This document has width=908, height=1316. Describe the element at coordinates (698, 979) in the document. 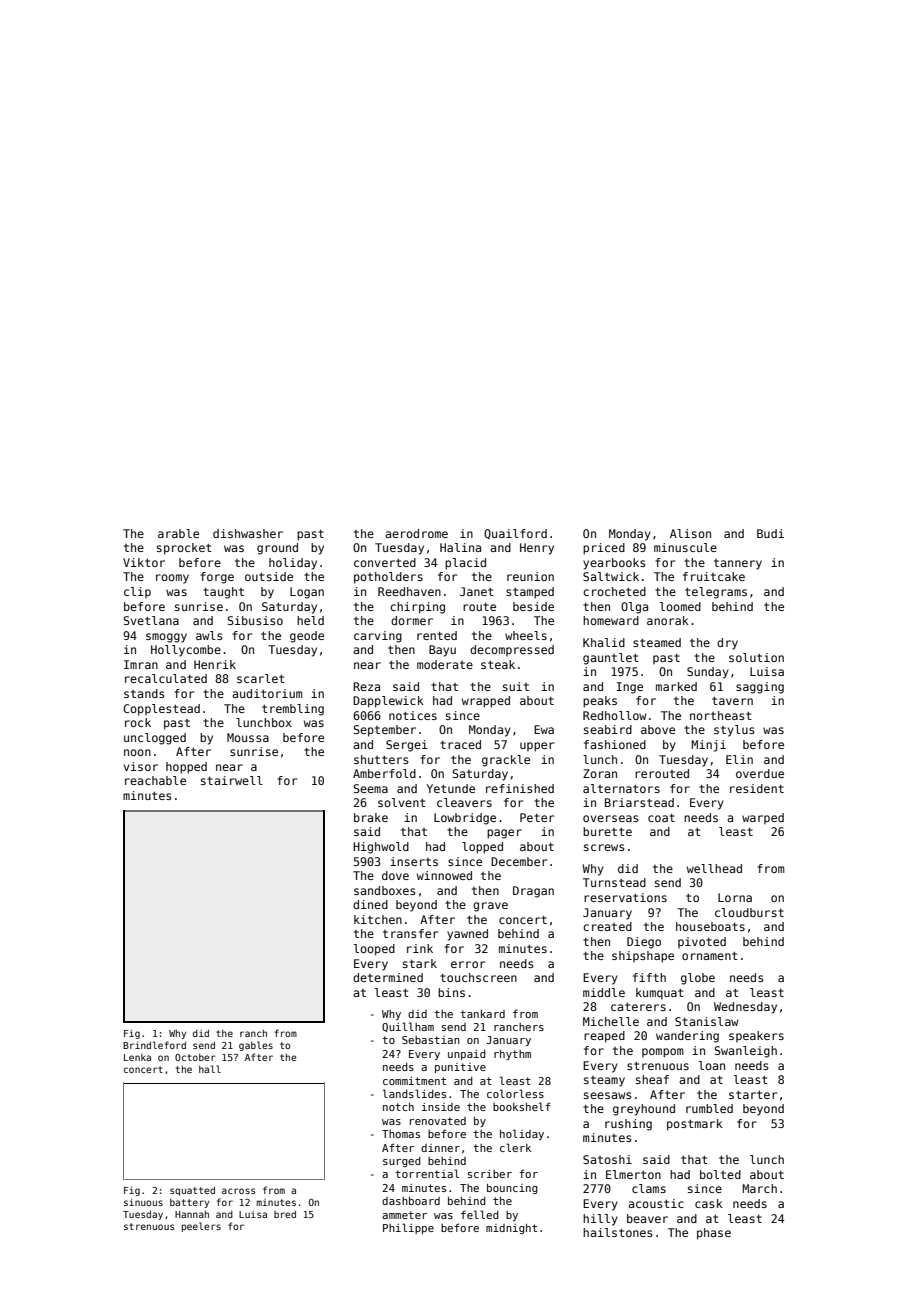

I see `globe` at that location.
